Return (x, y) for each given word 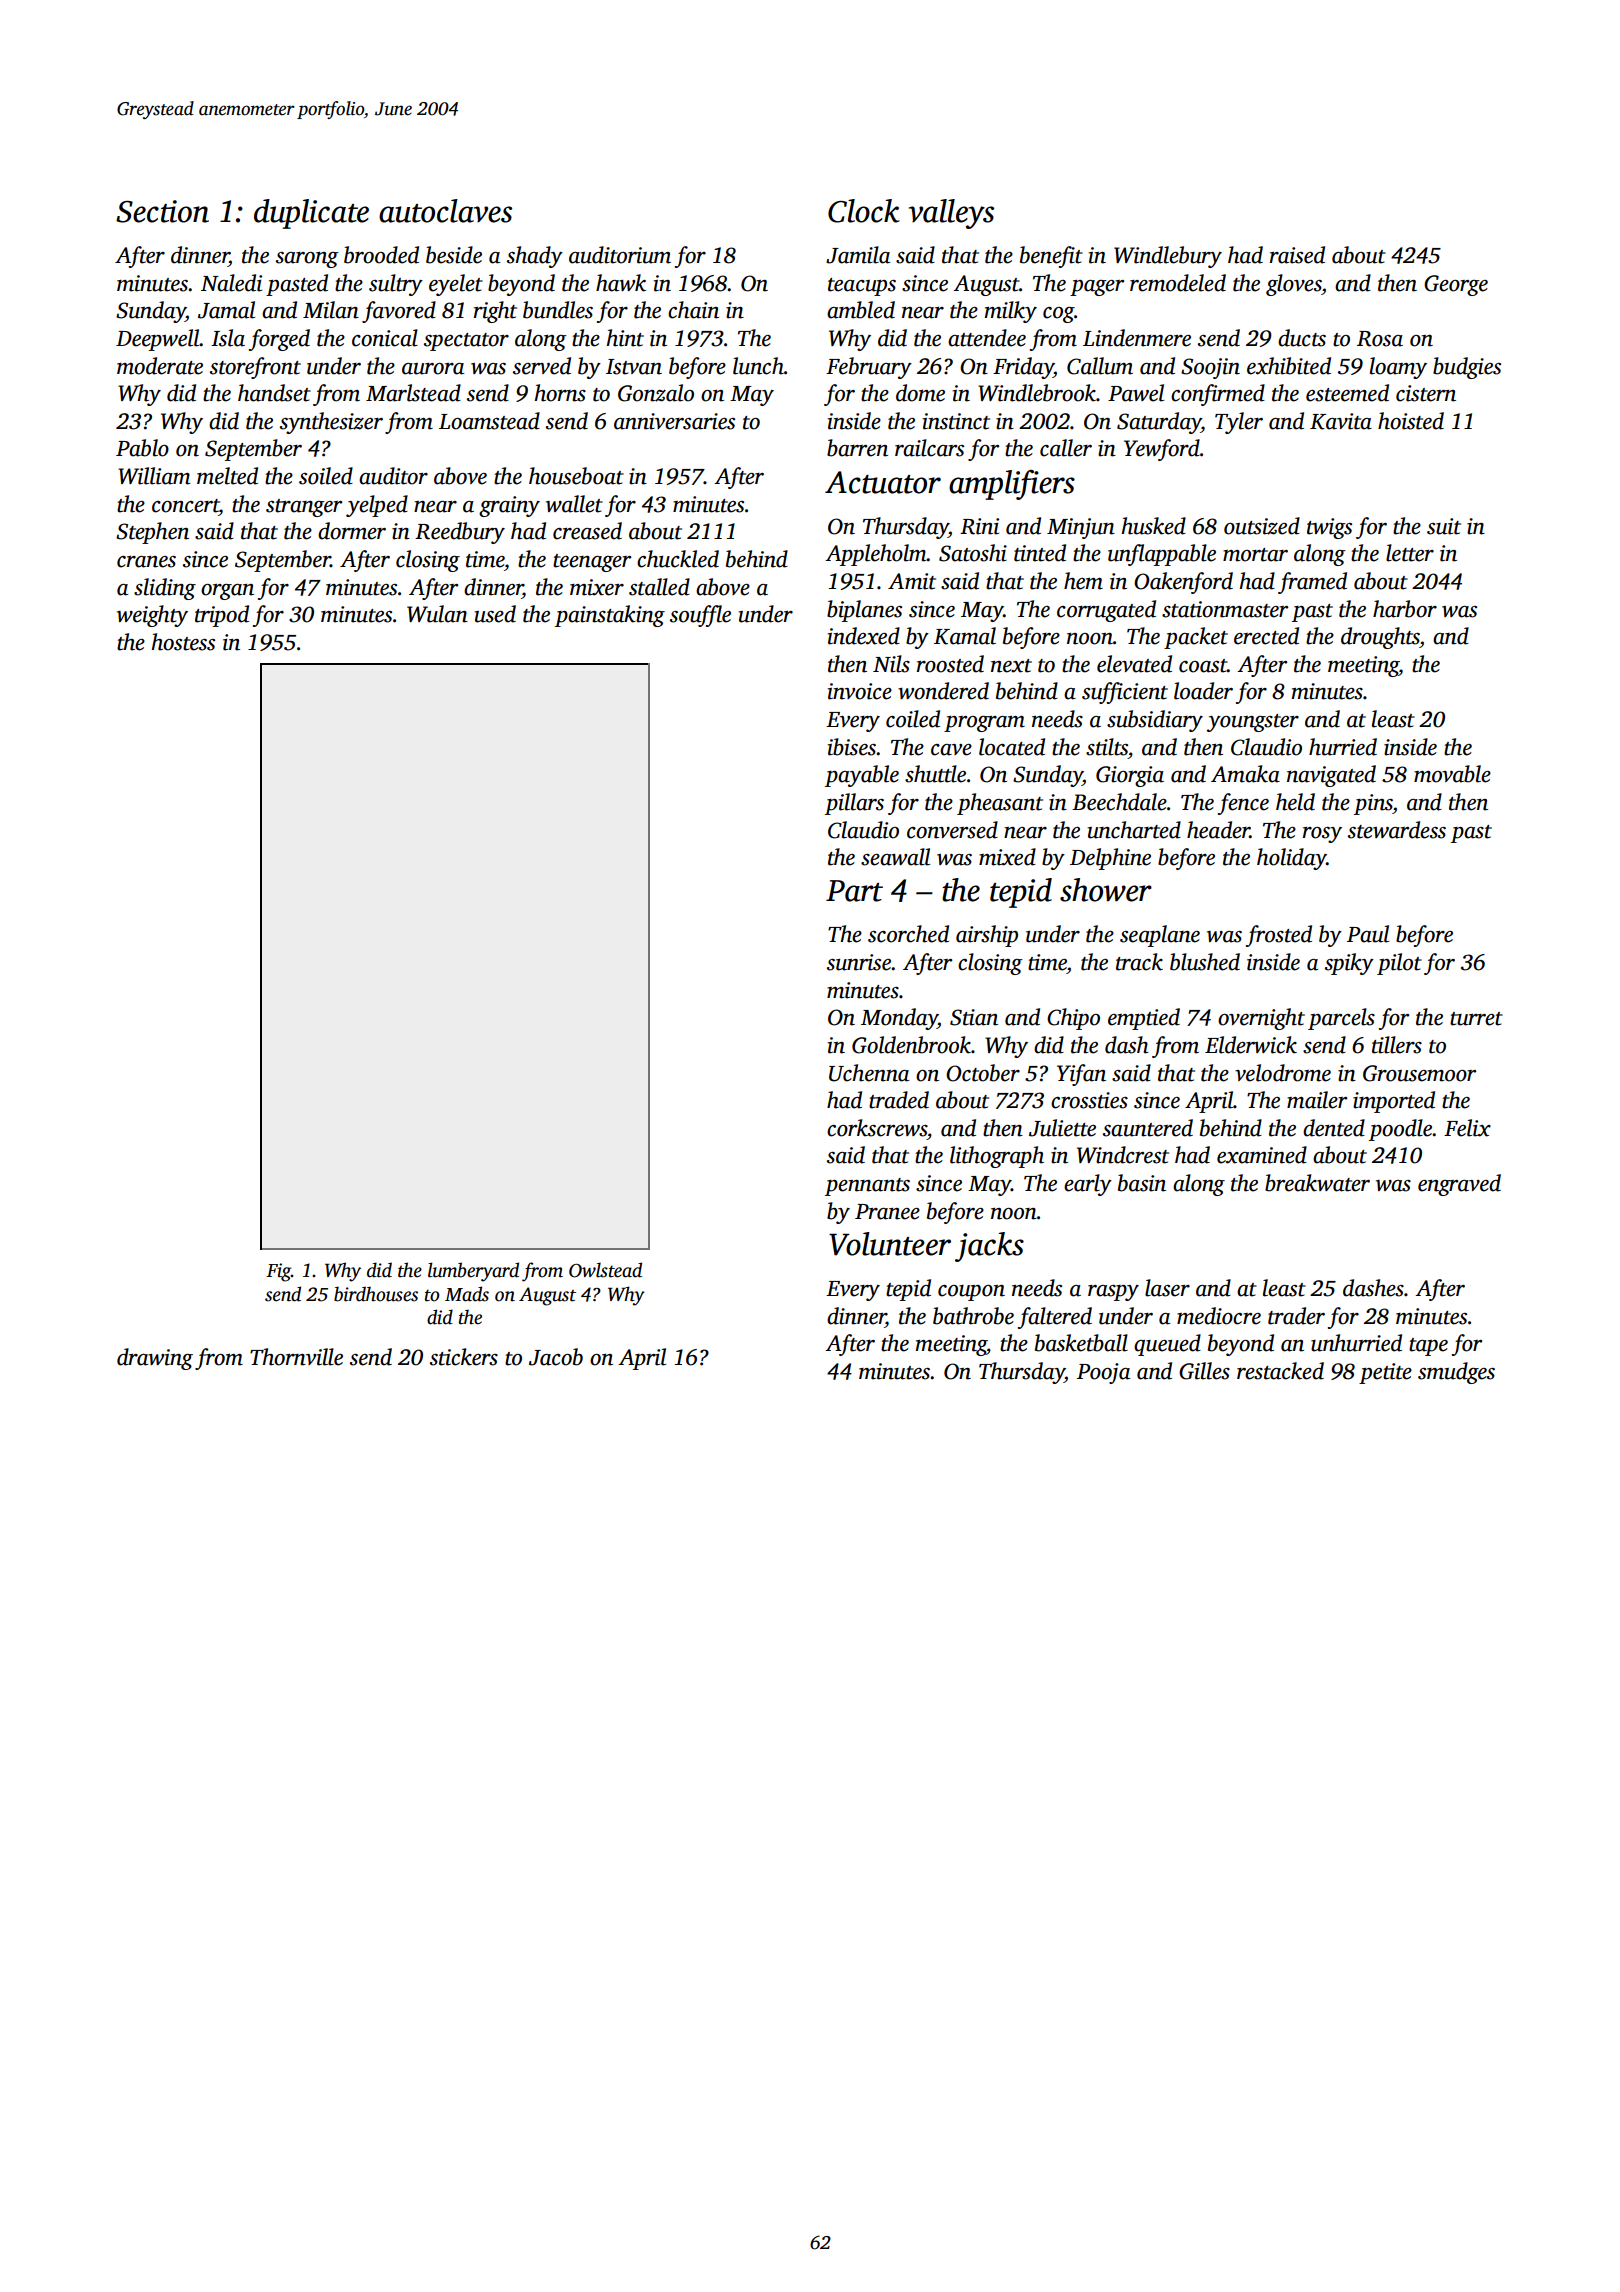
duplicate (311, 214)
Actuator (883, 482)
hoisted (1411, 421)
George (1456, 285)
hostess (183, 642)
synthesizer (331, 423)
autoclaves (445, 211)
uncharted (1134, 830)
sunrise (859, 962)
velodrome (1283, 1073)
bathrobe (973, 1316)
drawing (155, 1359)
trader (1296, 1316)
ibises (852, 747)
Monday (899, 1019)
